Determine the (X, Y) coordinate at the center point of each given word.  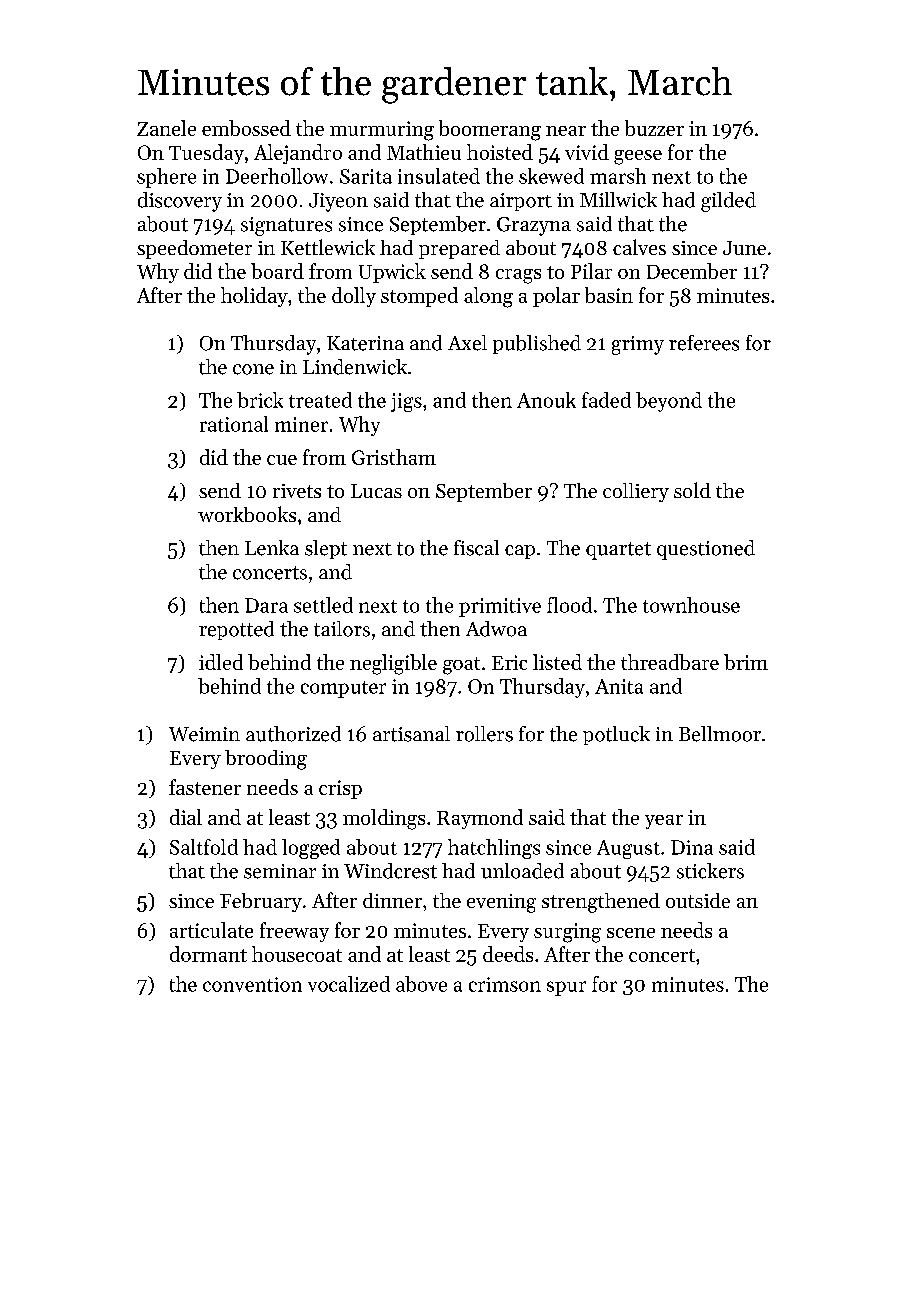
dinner (392, 900)
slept (326, 549)
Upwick (392, 273)
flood (569, 605)
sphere (166, 178)
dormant (208, 954)
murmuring (382, 131)
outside (698, 900)
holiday (254, 297)
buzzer (654, 128)
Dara (266, 605)
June (744, 248)
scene (631, 933)
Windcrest (390, 871)
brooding (266, 760)
